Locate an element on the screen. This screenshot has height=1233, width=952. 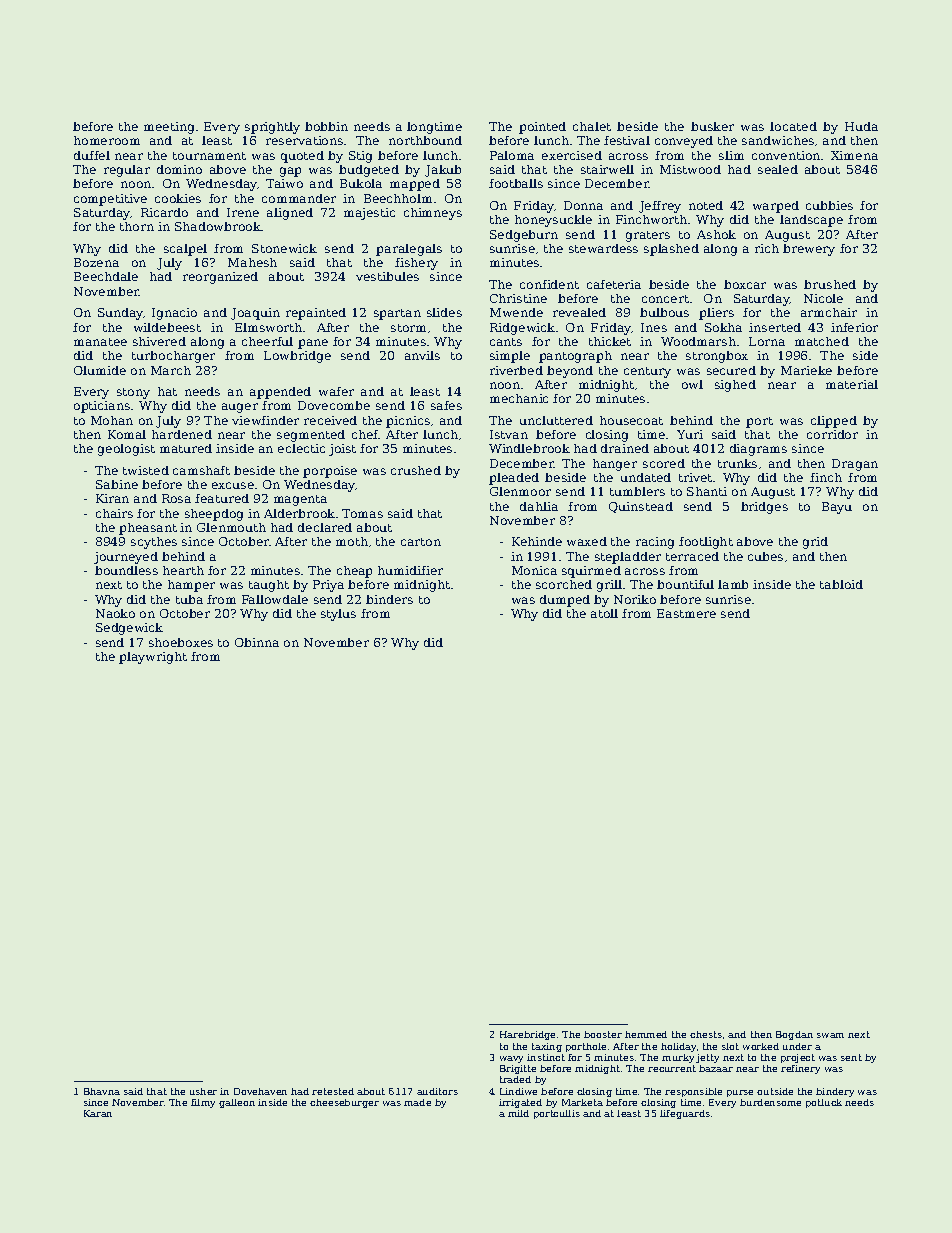
Naoko is located at coordinates (115, 613).
